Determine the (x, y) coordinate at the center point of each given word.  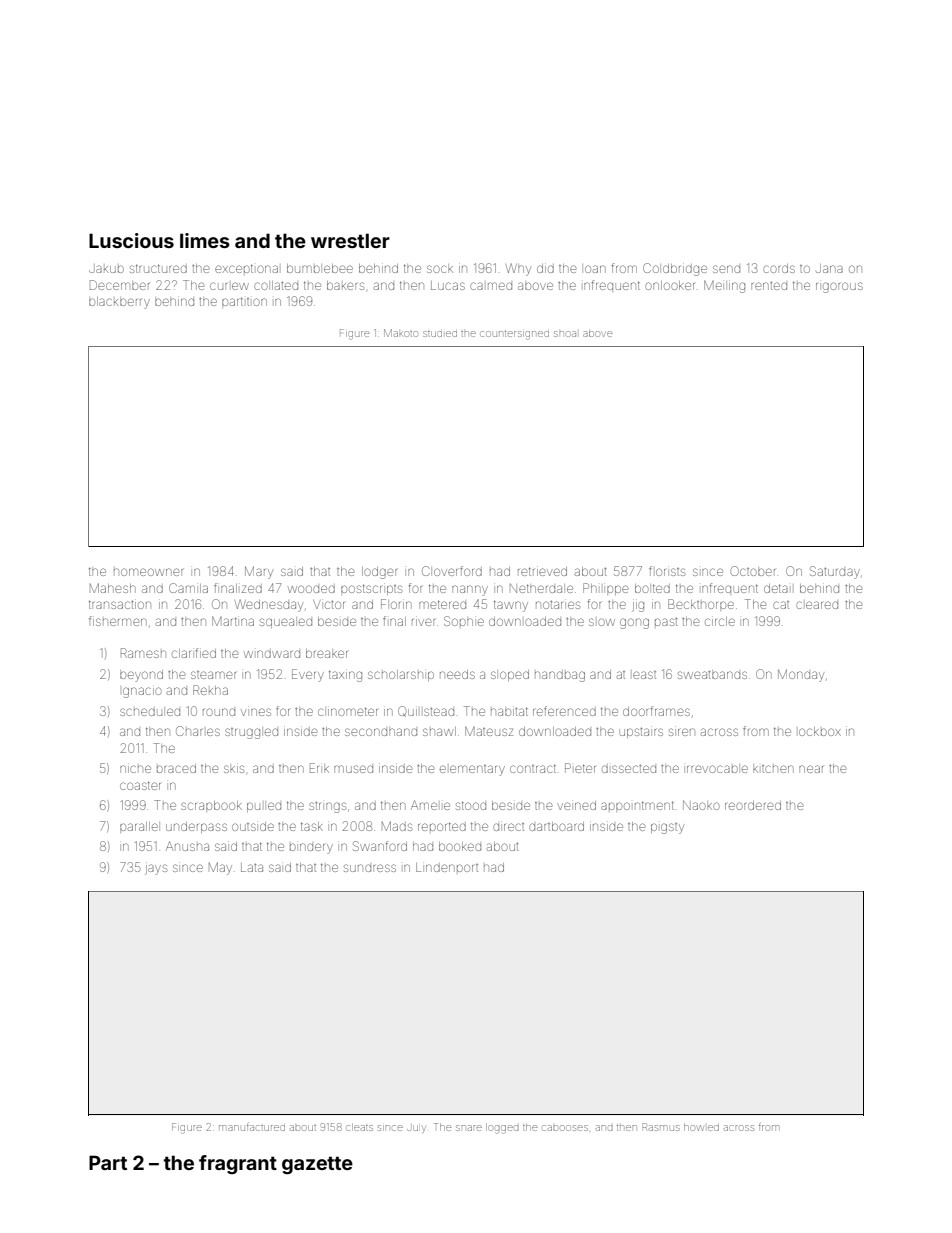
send (726, 269)
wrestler (350, 240)
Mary (259, 572)
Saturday (835, 572)
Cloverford (452, 571)
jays (156, 869)
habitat (509, 711)
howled (701, 1127)
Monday (801, 675)
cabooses (565, 1128)
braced (176, 768)
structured (158, 268)
